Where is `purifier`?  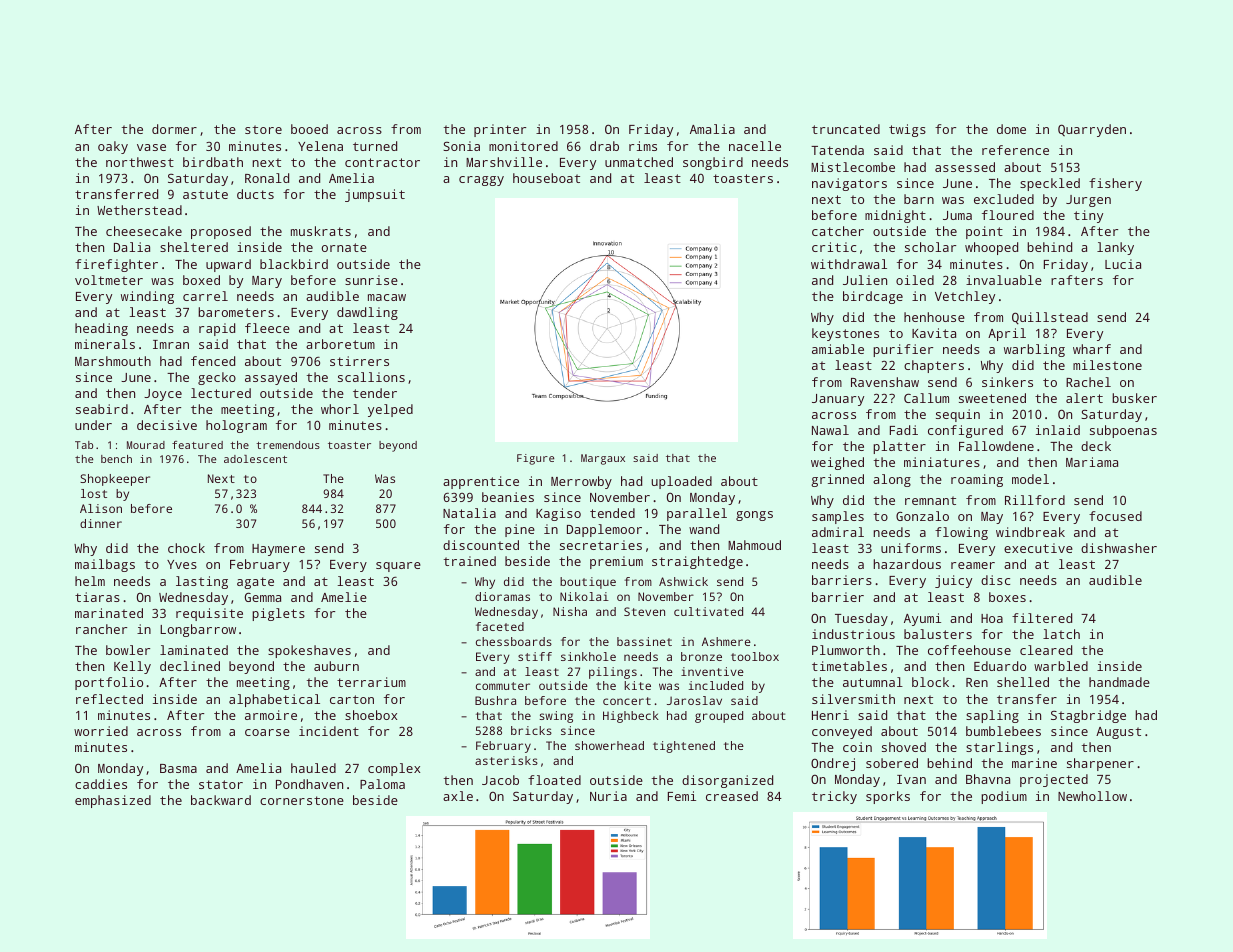 purifier is located at coordinates (903, 350).
